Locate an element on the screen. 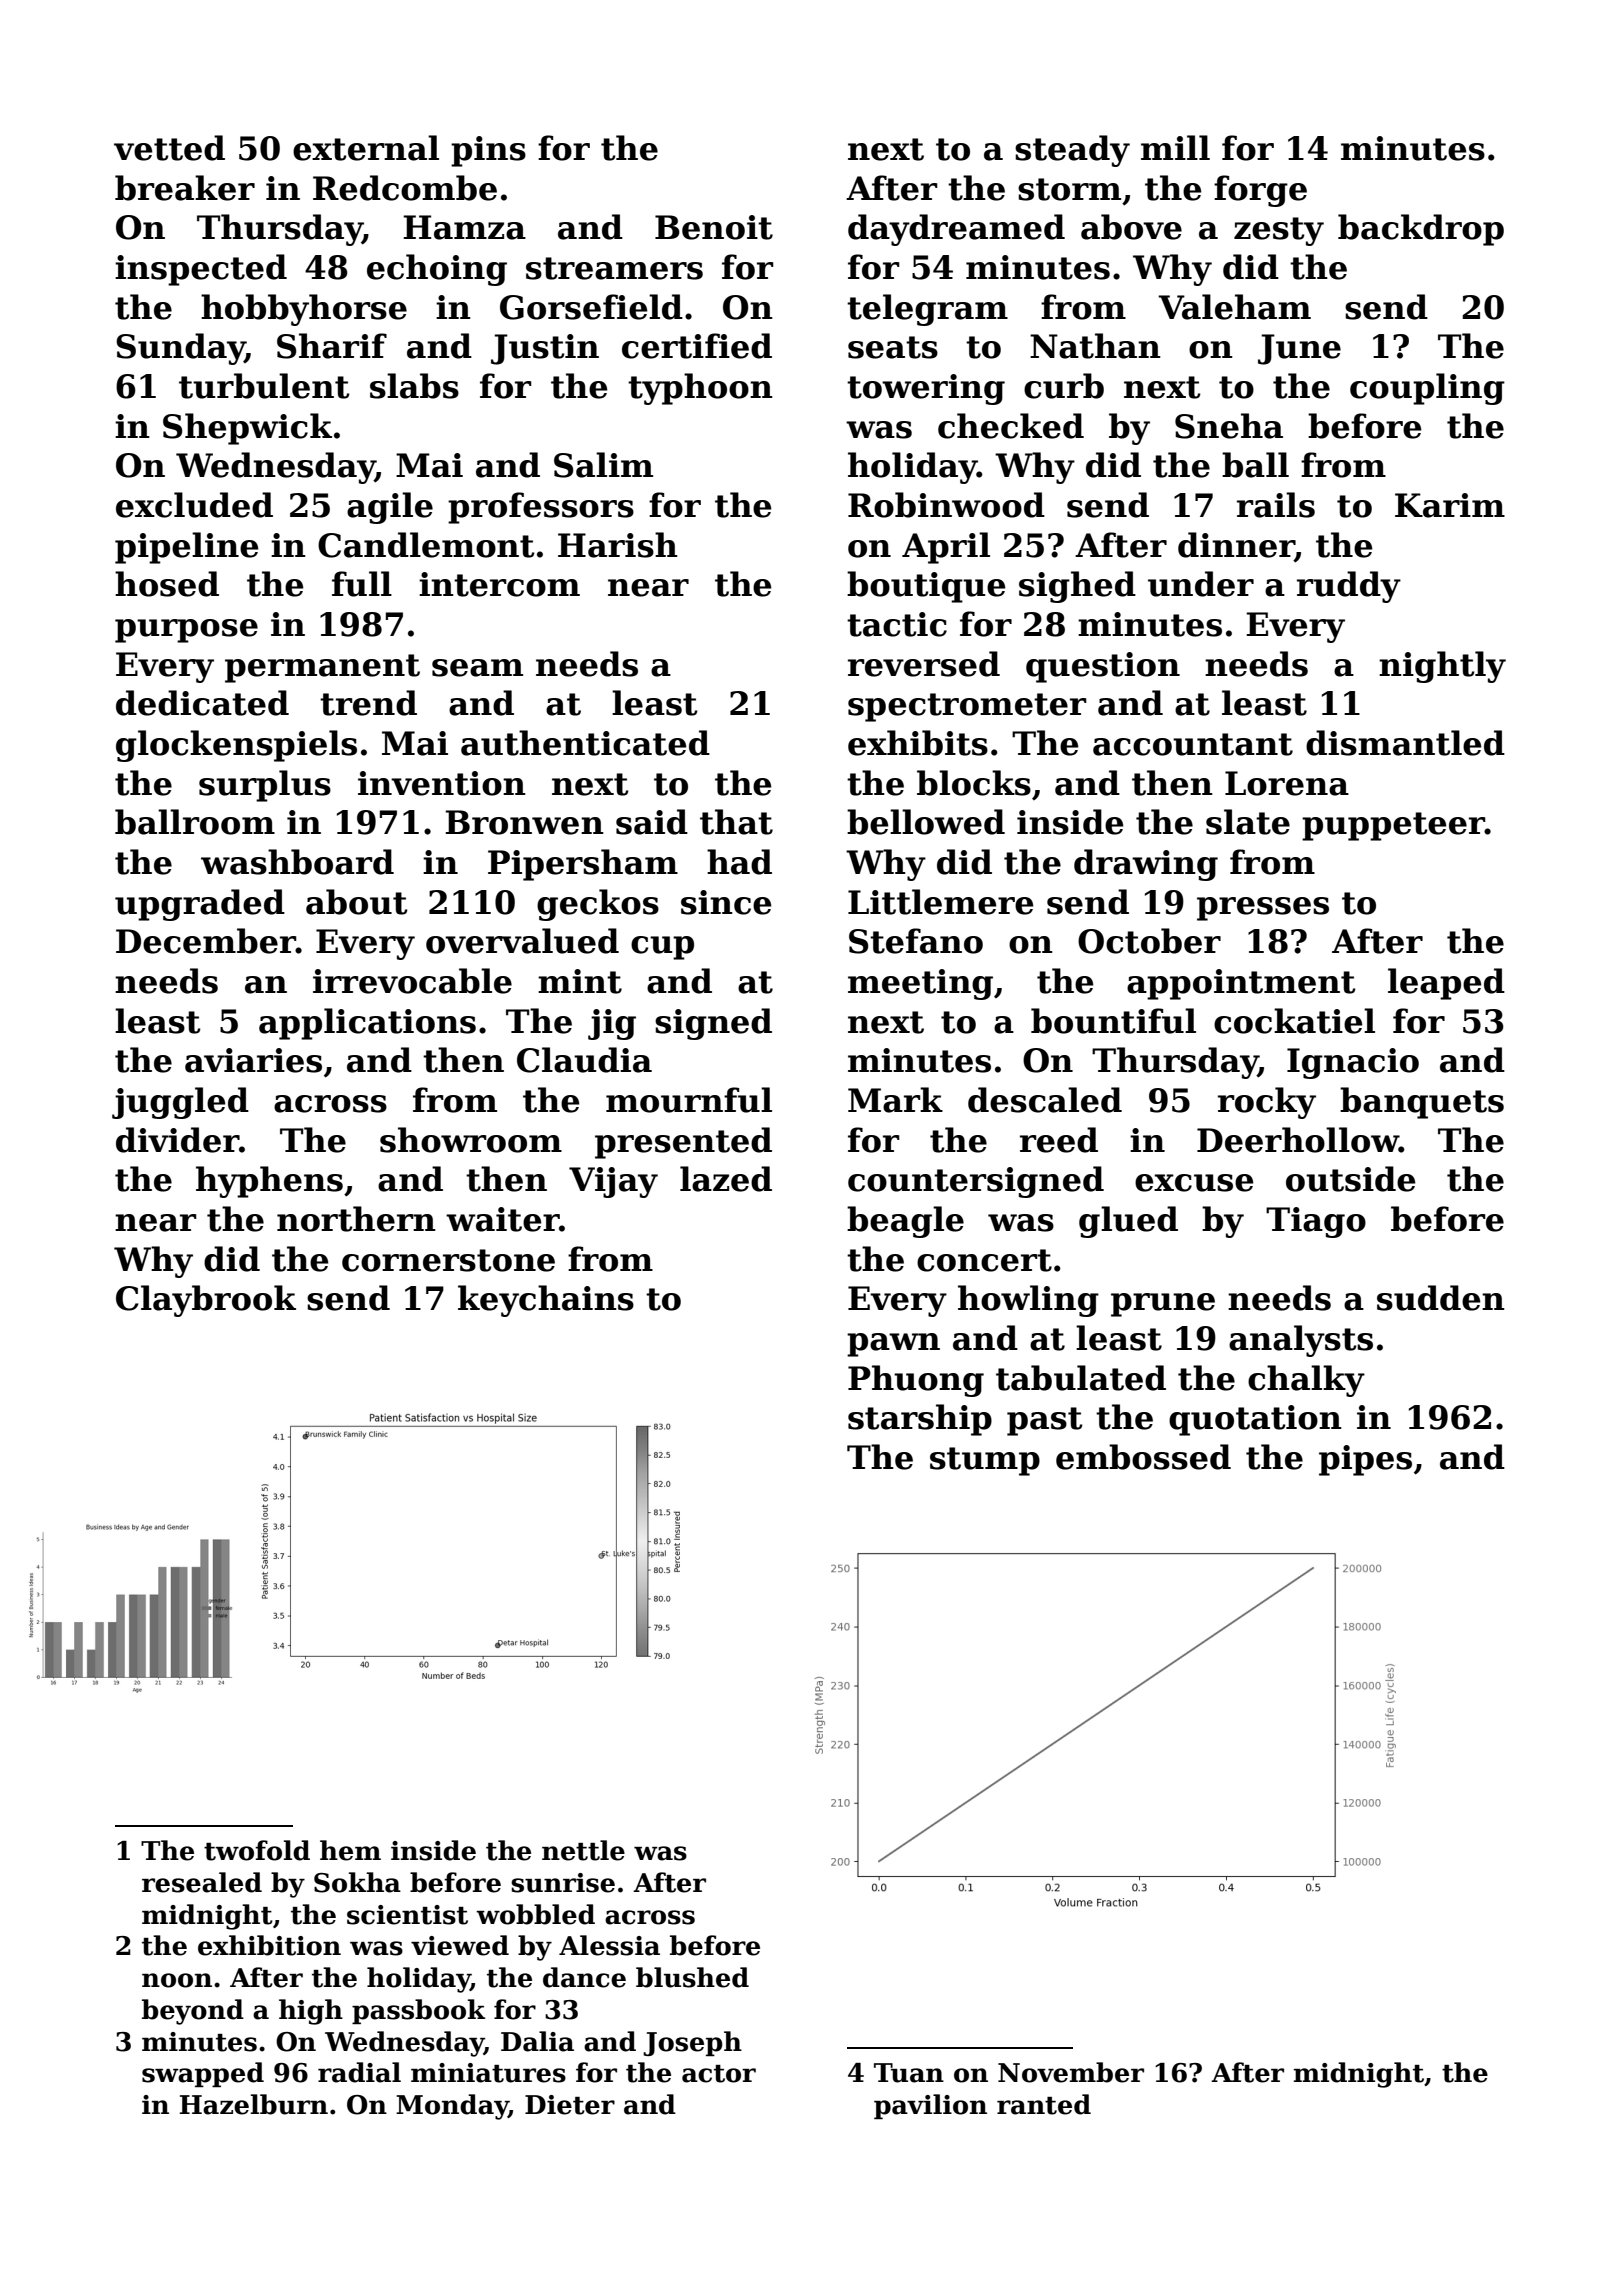 The height and width of the screenshot is (2292, 1620). Claybrook is located at coordinates (206, 1301).
